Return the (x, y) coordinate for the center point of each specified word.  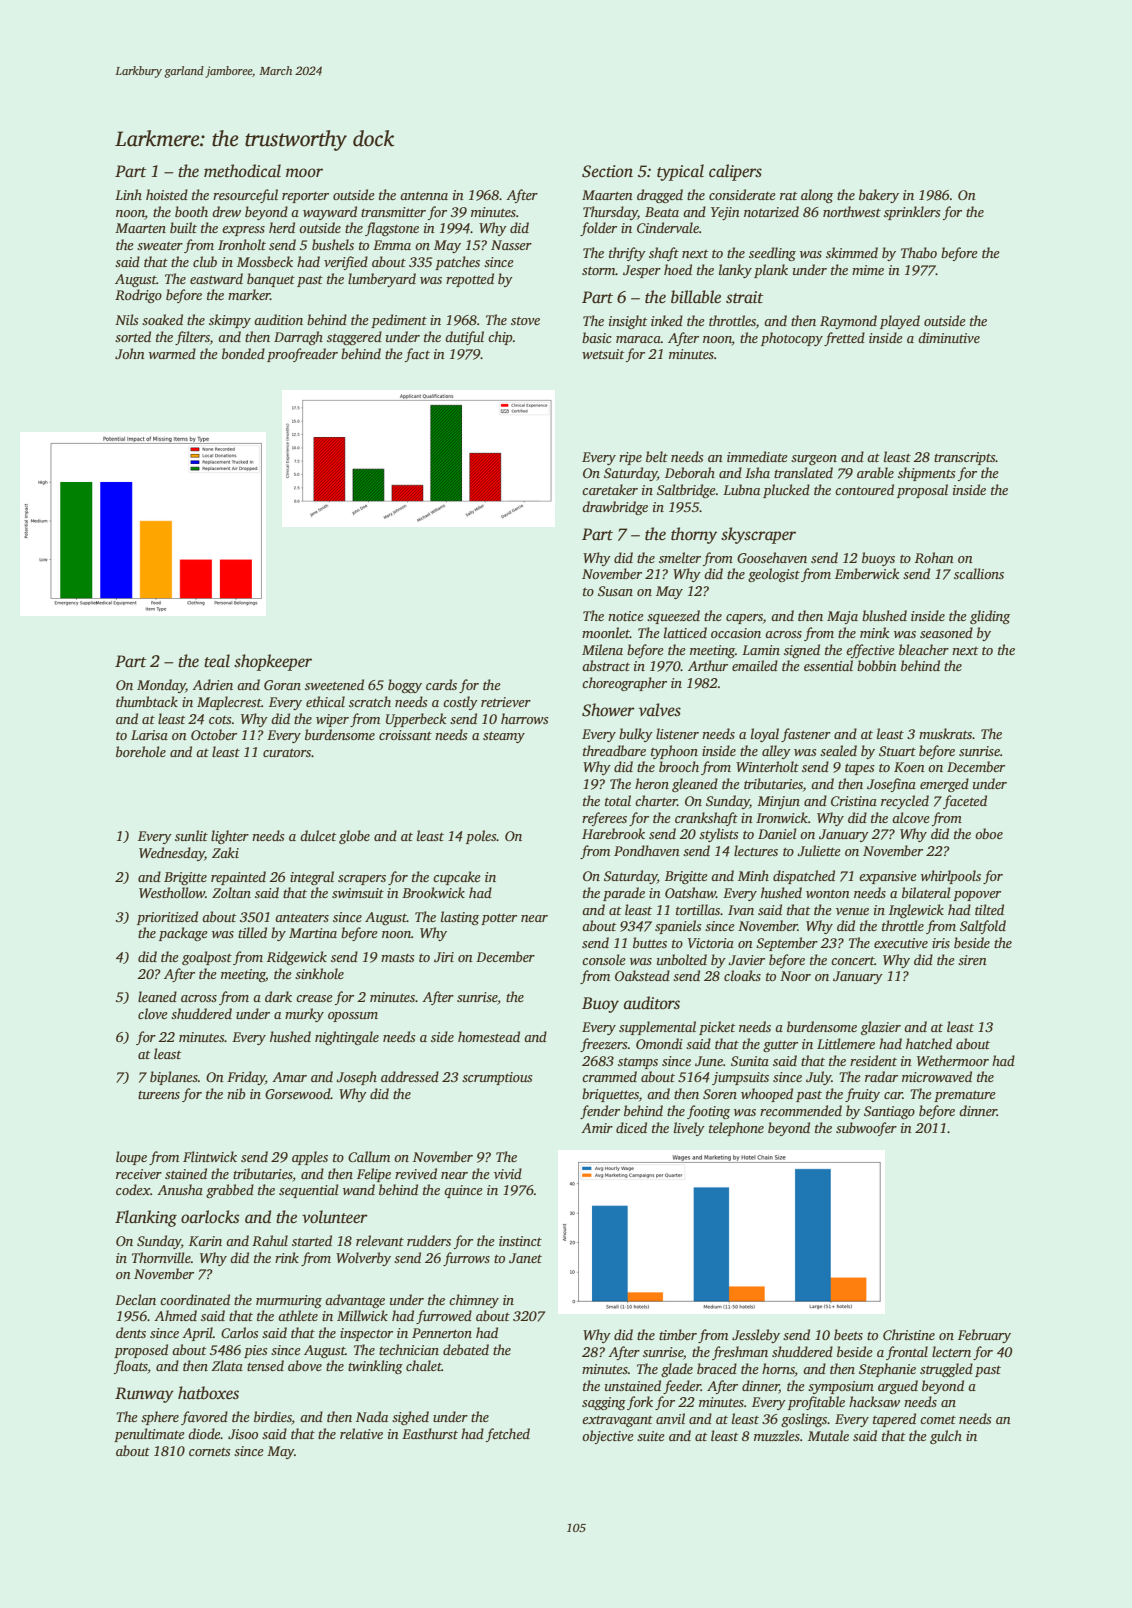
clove (153, 1013)
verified (346, 263)
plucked (786, 491)
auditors (652, 1003)
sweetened (334, 684)
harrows (524, 718)
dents (131, 1332)
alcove (911, 817)
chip (500, 338)
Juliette (819, 850)
